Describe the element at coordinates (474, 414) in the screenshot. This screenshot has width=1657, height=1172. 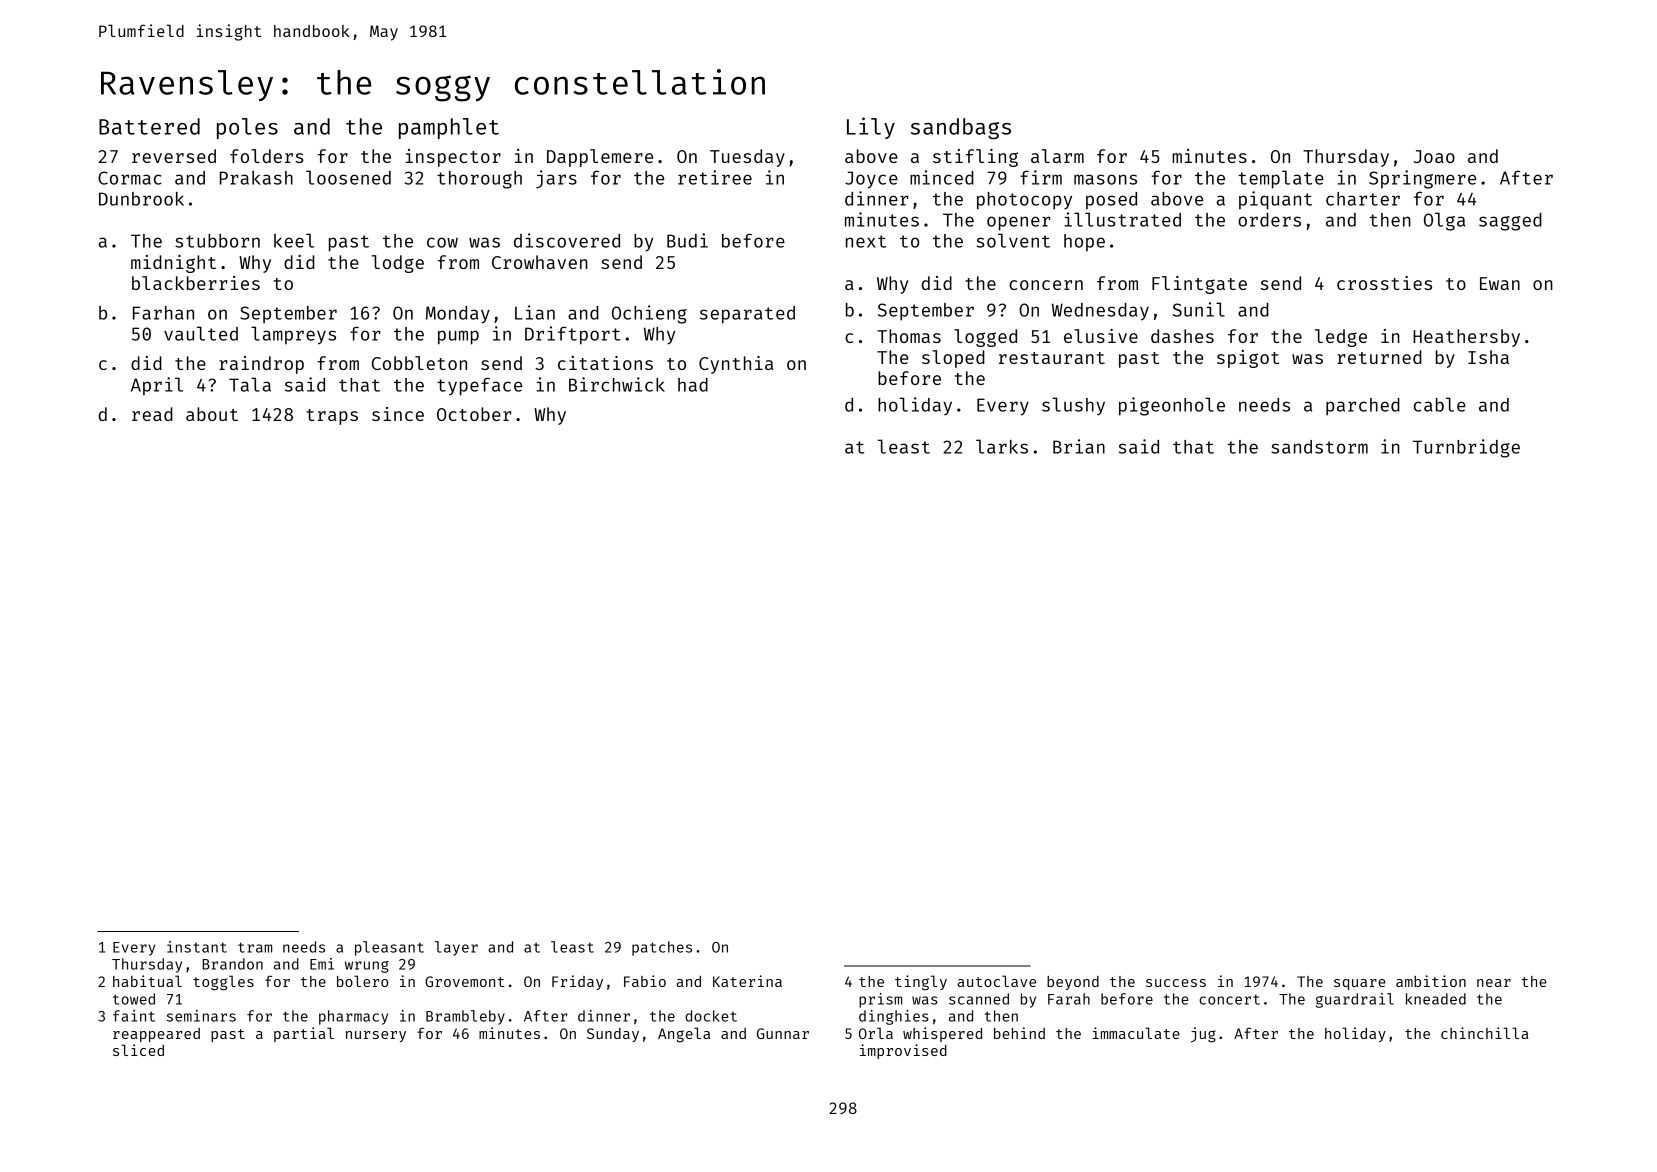
I see `October` at that location.
